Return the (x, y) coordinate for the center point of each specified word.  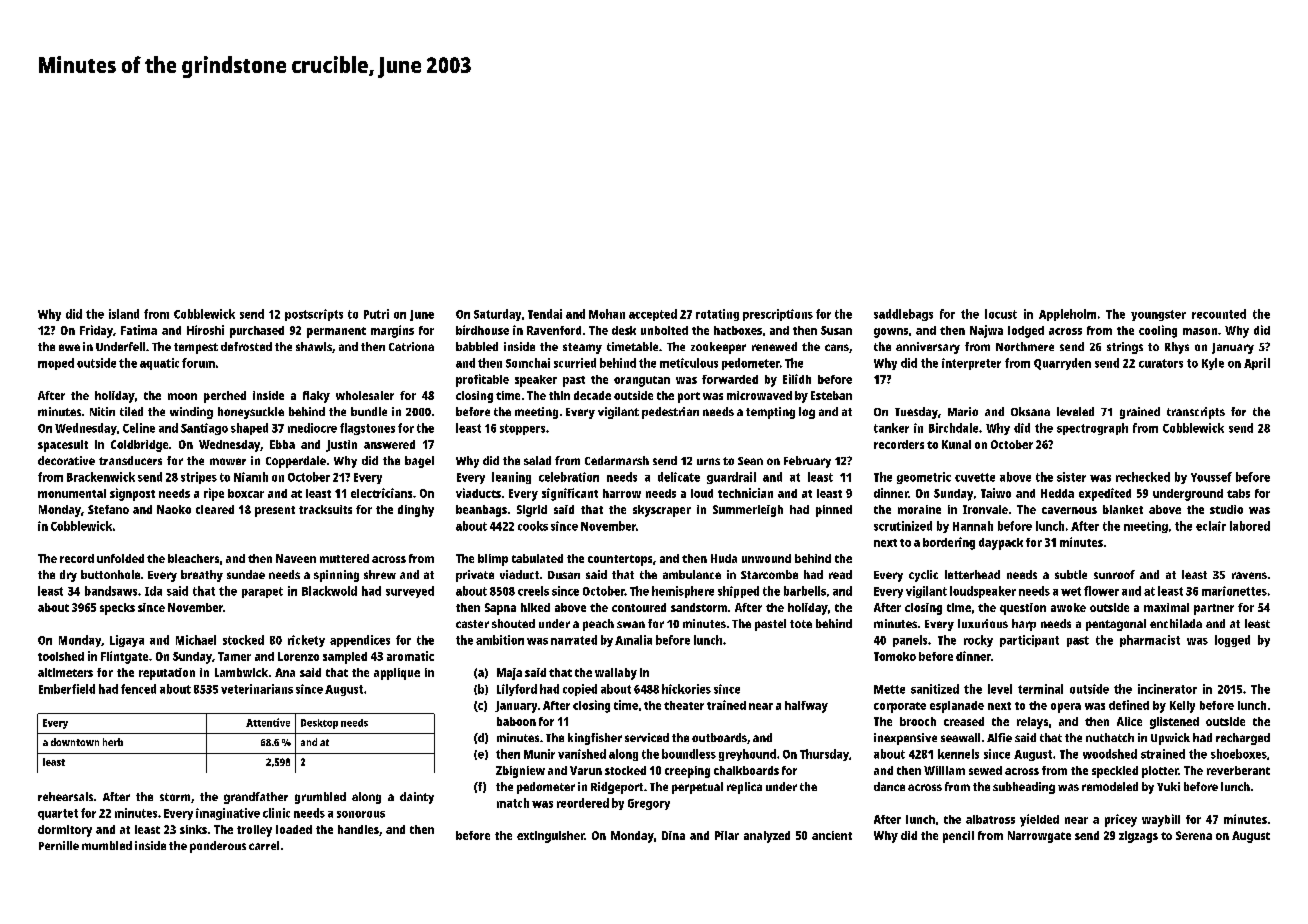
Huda (724, 558)
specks (117, 609)
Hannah (973, 526)
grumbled (320, 798)
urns (708, 461)
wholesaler (365, 395)
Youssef (1211, 477)
